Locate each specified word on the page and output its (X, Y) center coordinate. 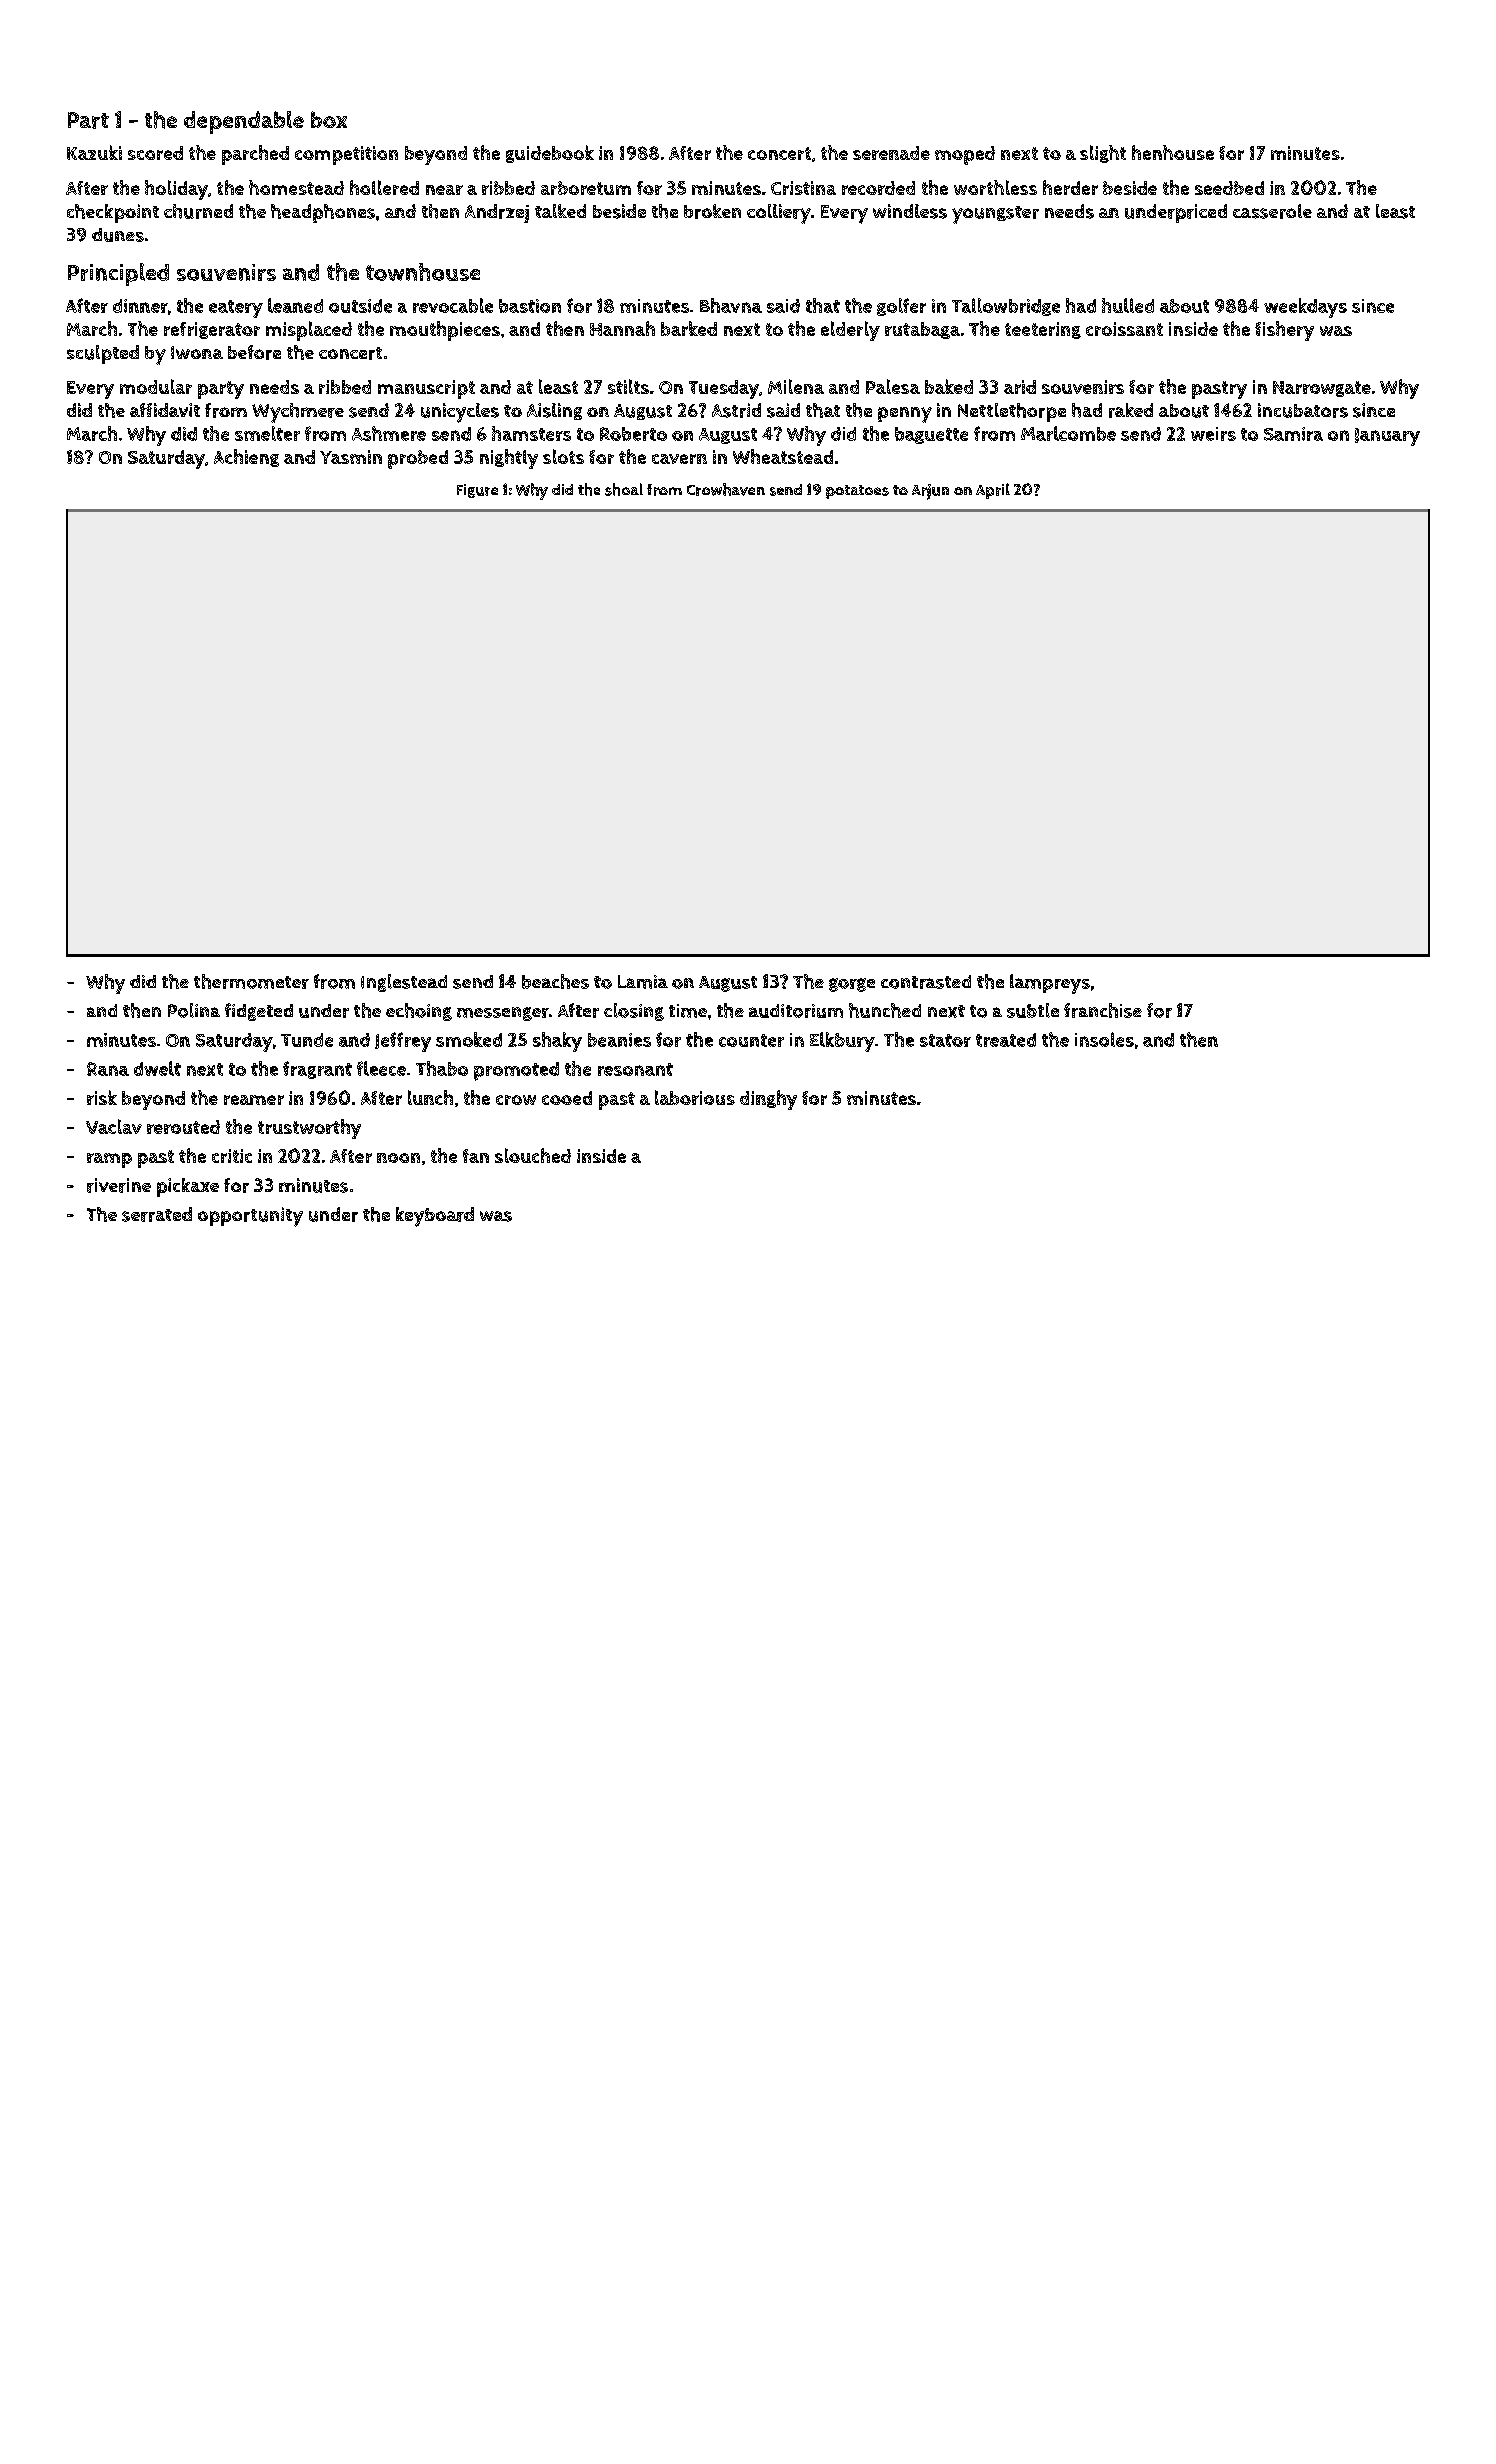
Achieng (246, 458)
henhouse (1173, 152)
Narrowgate (1322, 389)
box (329, 119)
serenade (891, 153)
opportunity (250, 1217)
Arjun (930, 492)
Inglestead (404, 983)
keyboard (435, 1217)
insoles (1104, 1039)
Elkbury (842, 1042)
